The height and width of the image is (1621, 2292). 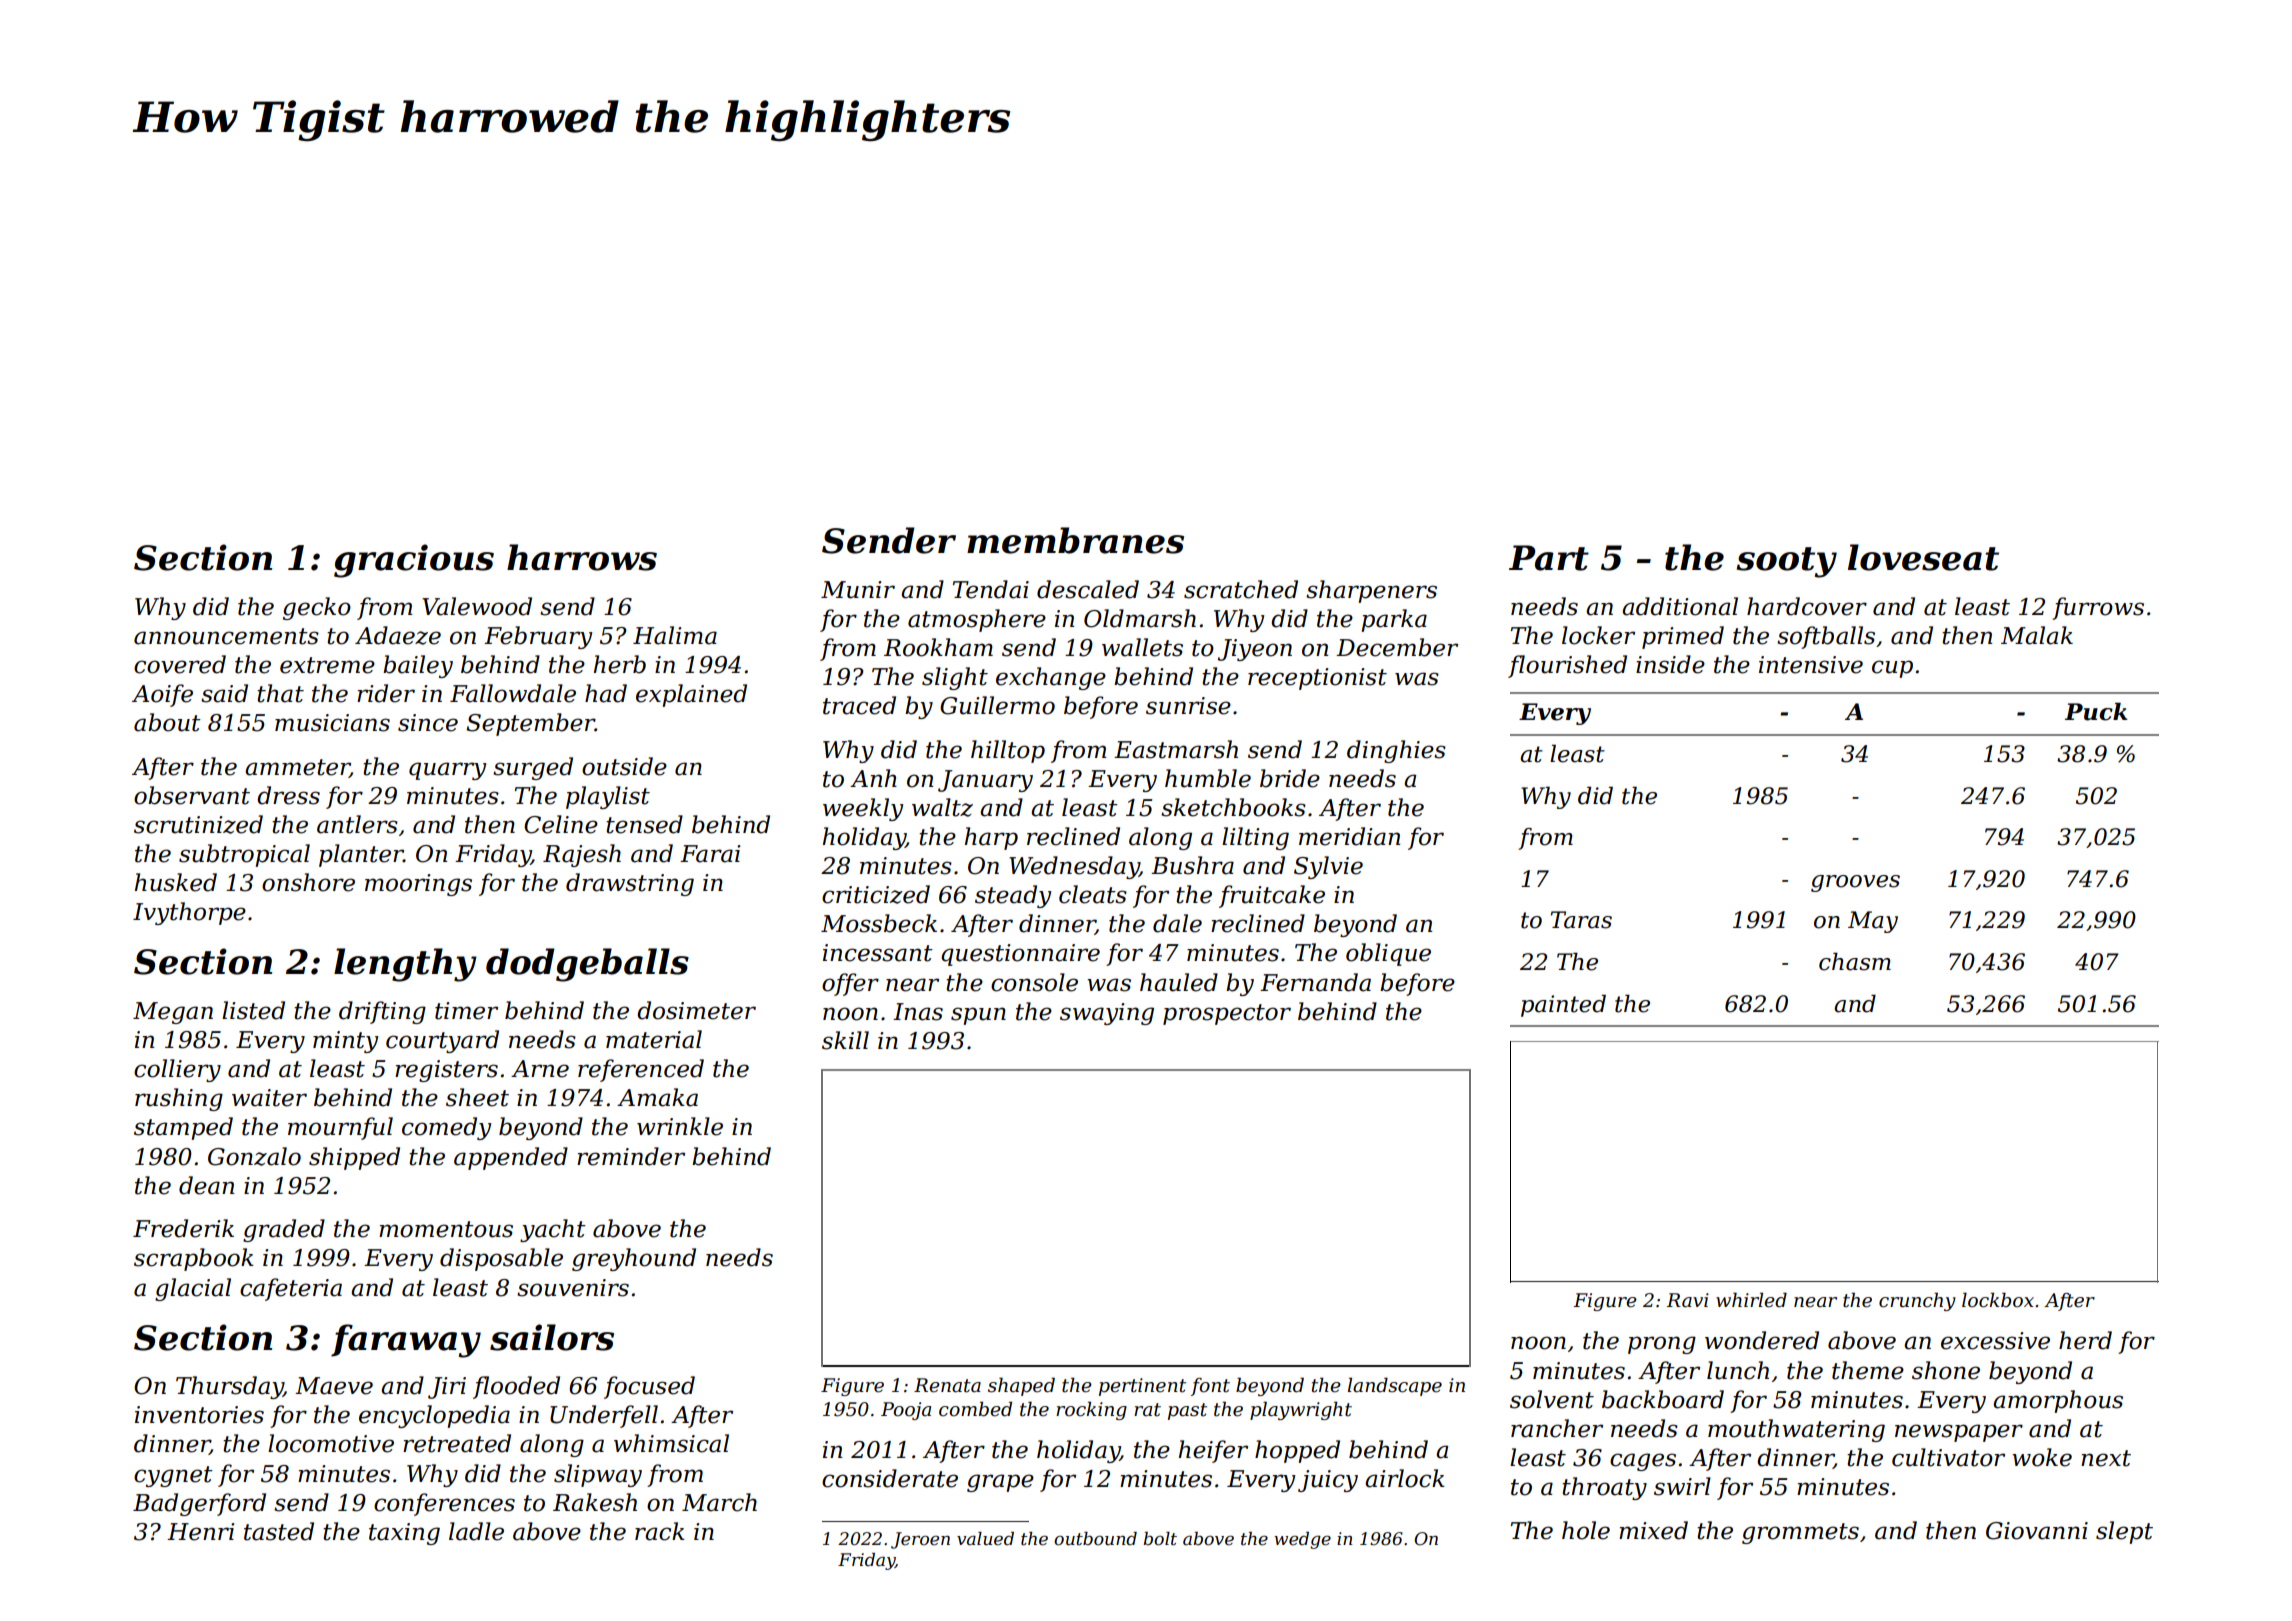 I want to click on grooves, so click(x=1855, y=883).
